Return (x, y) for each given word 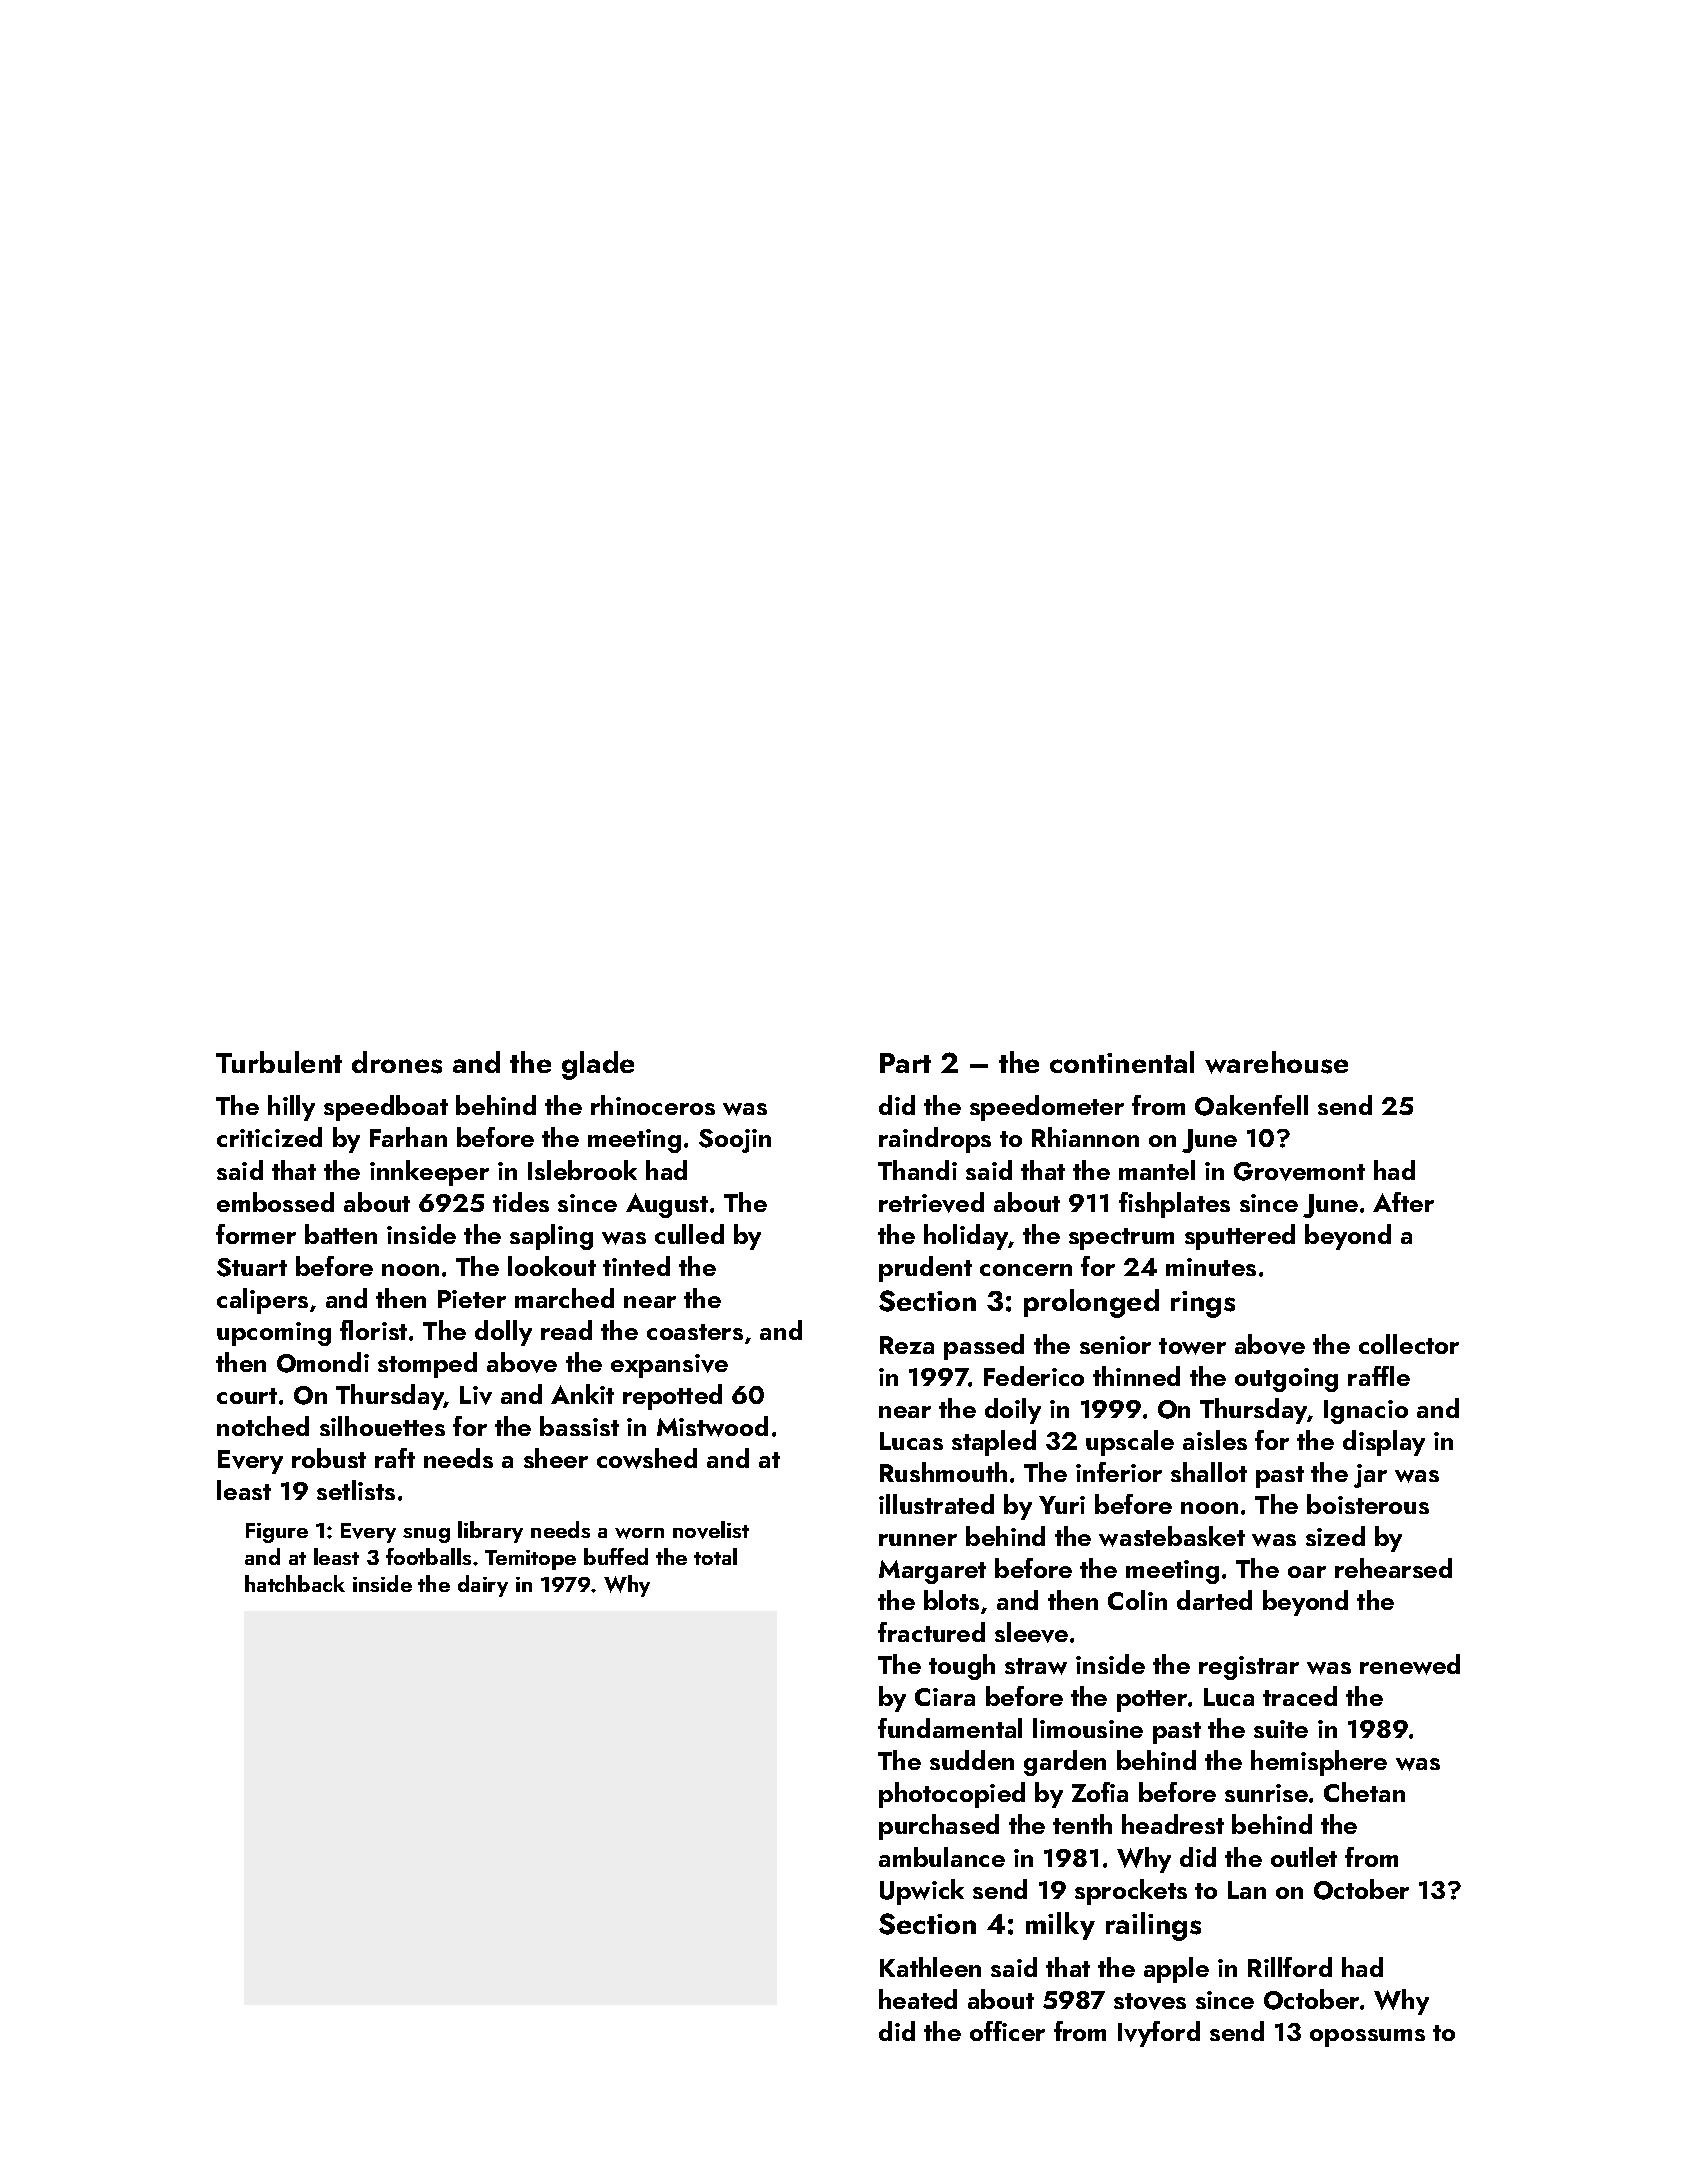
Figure (277, 1533)
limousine (1088, 1728)
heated (918, 1999)
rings (1203, 1304)
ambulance (942, 1857)
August (667, 1205)
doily (1013, 1411)
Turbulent (279, 1062)
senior (1115, 1345)
